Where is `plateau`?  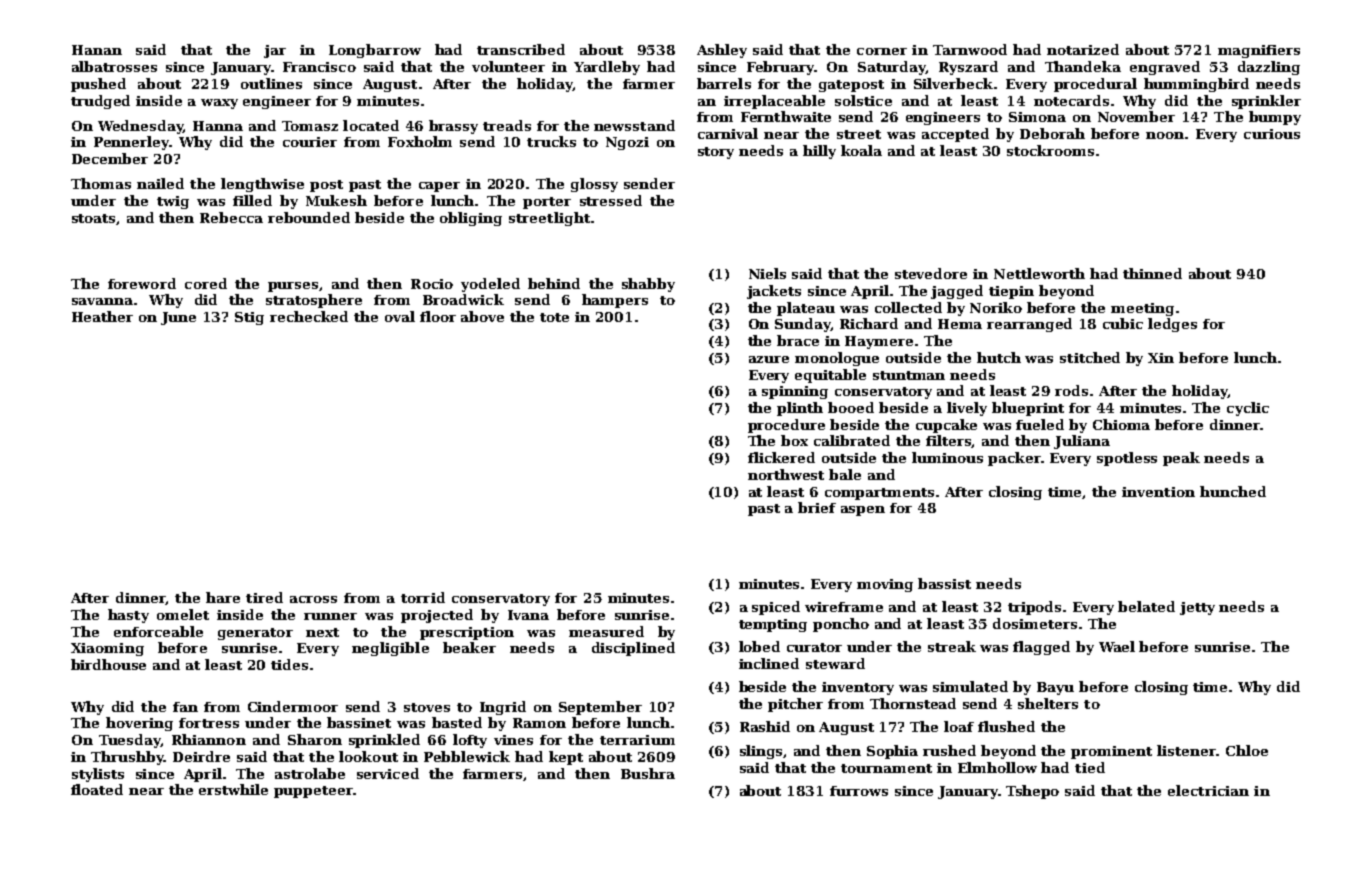 plateau is located at coordinates (806, 309).
